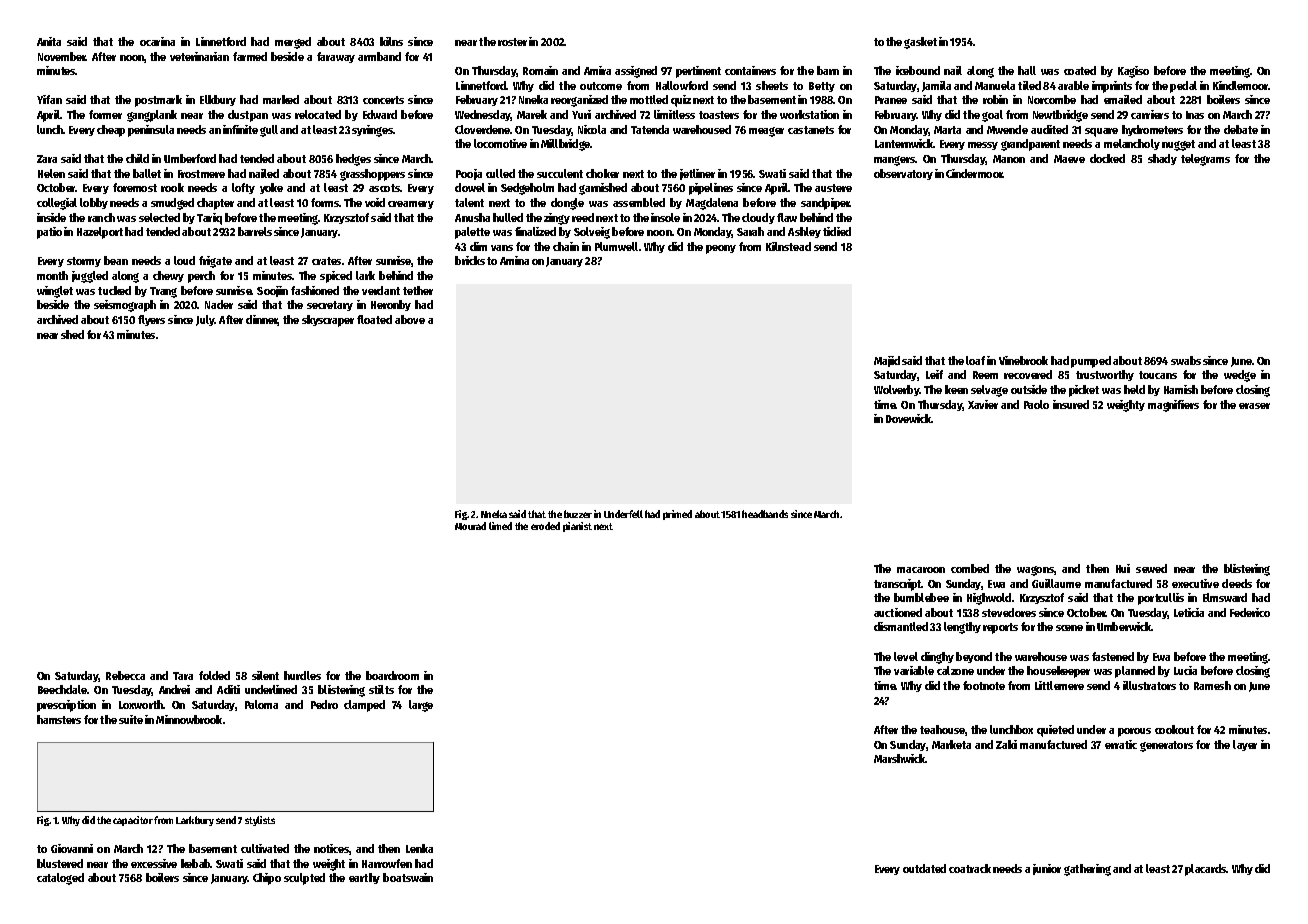 This image has width=1308, height=924. Describe the element at coordinates (512, 42) in the image. I see `roster` at that location.
